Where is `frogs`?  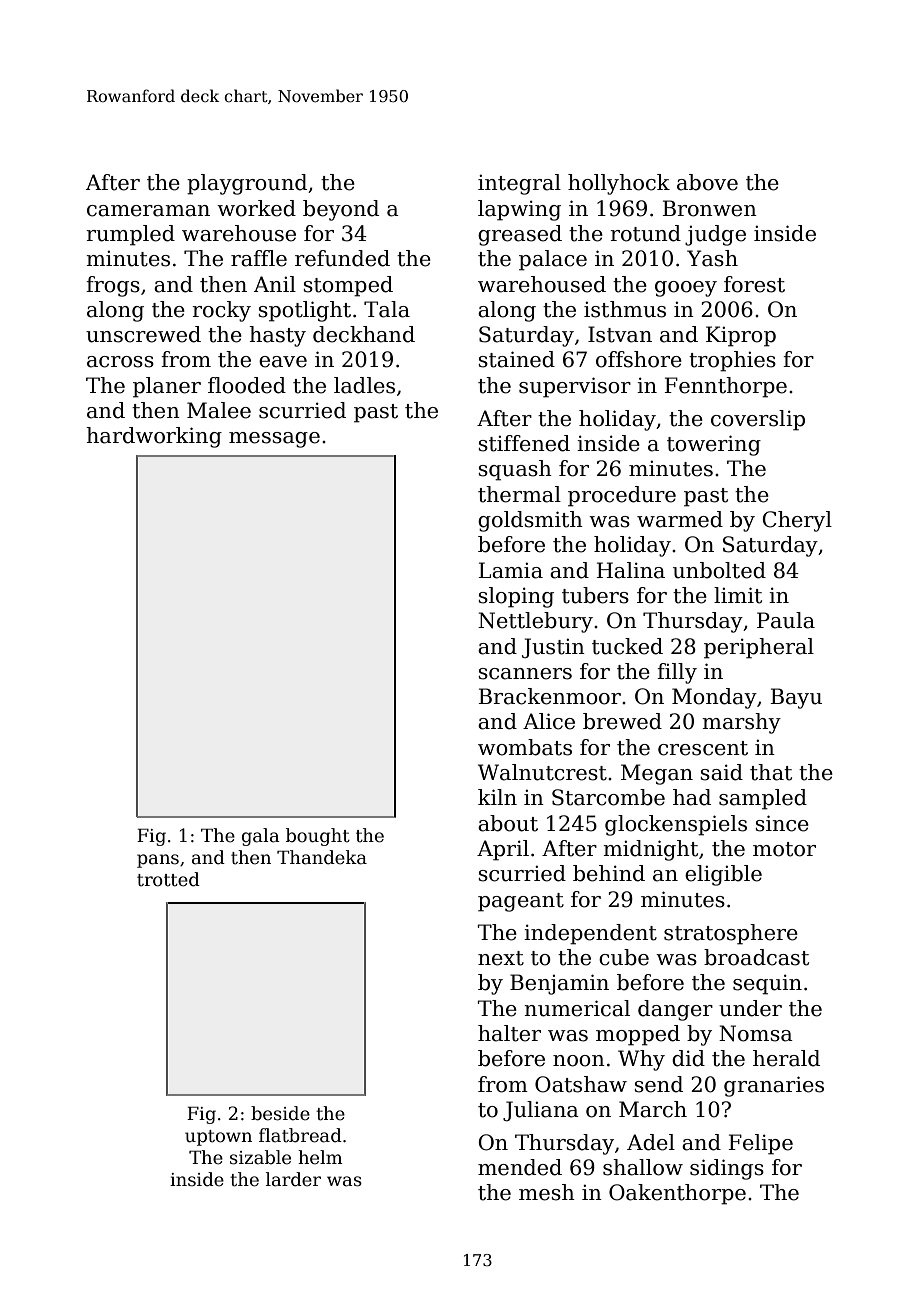 frogs is located at coordinates (113, 286).
